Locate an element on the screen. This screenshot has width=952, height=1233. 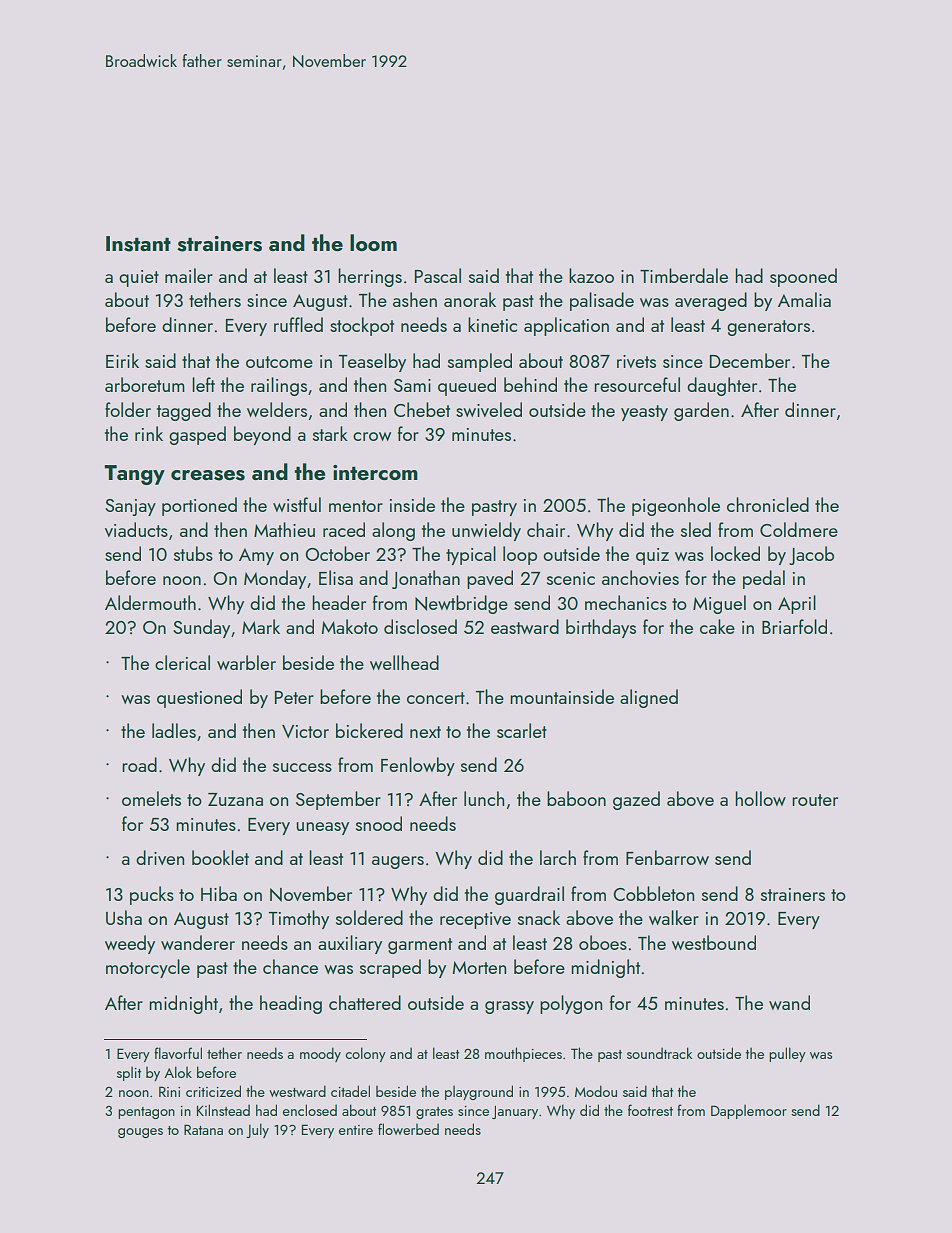
loom is located at coordinates (373, 242).
